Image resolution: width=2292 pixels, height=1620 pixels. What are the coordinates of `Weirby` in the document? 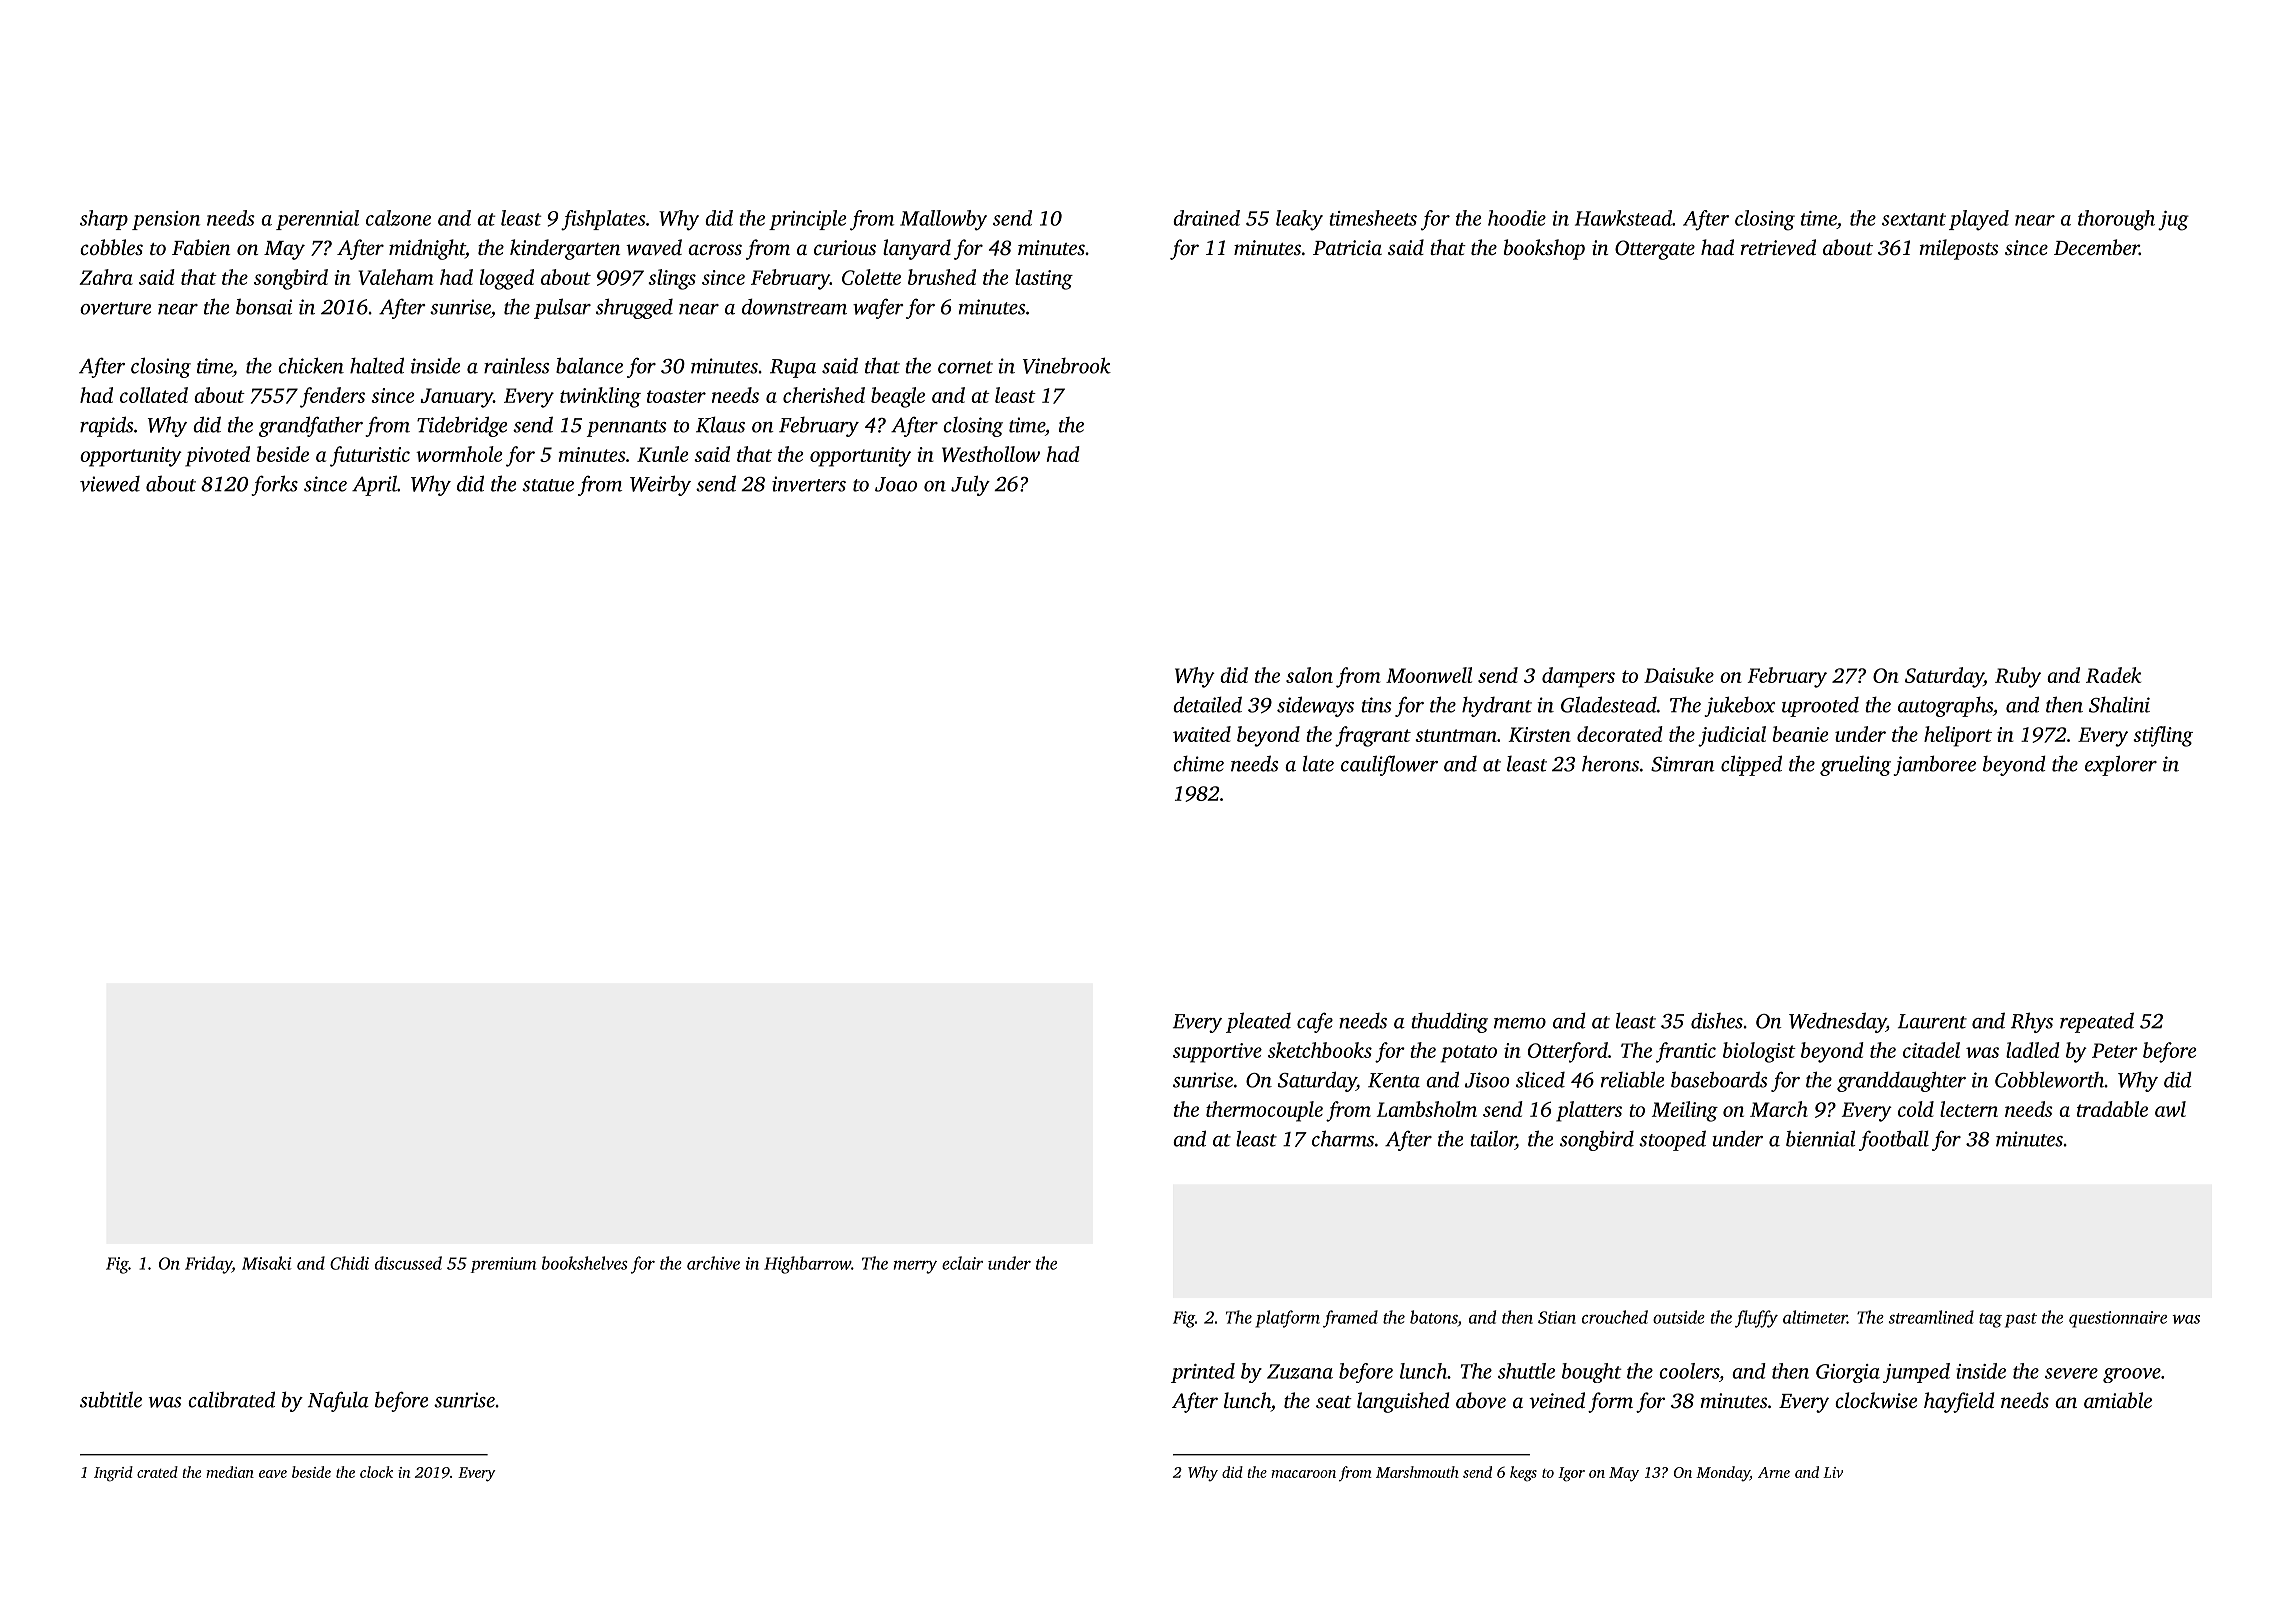 It's located at (660, 485).
